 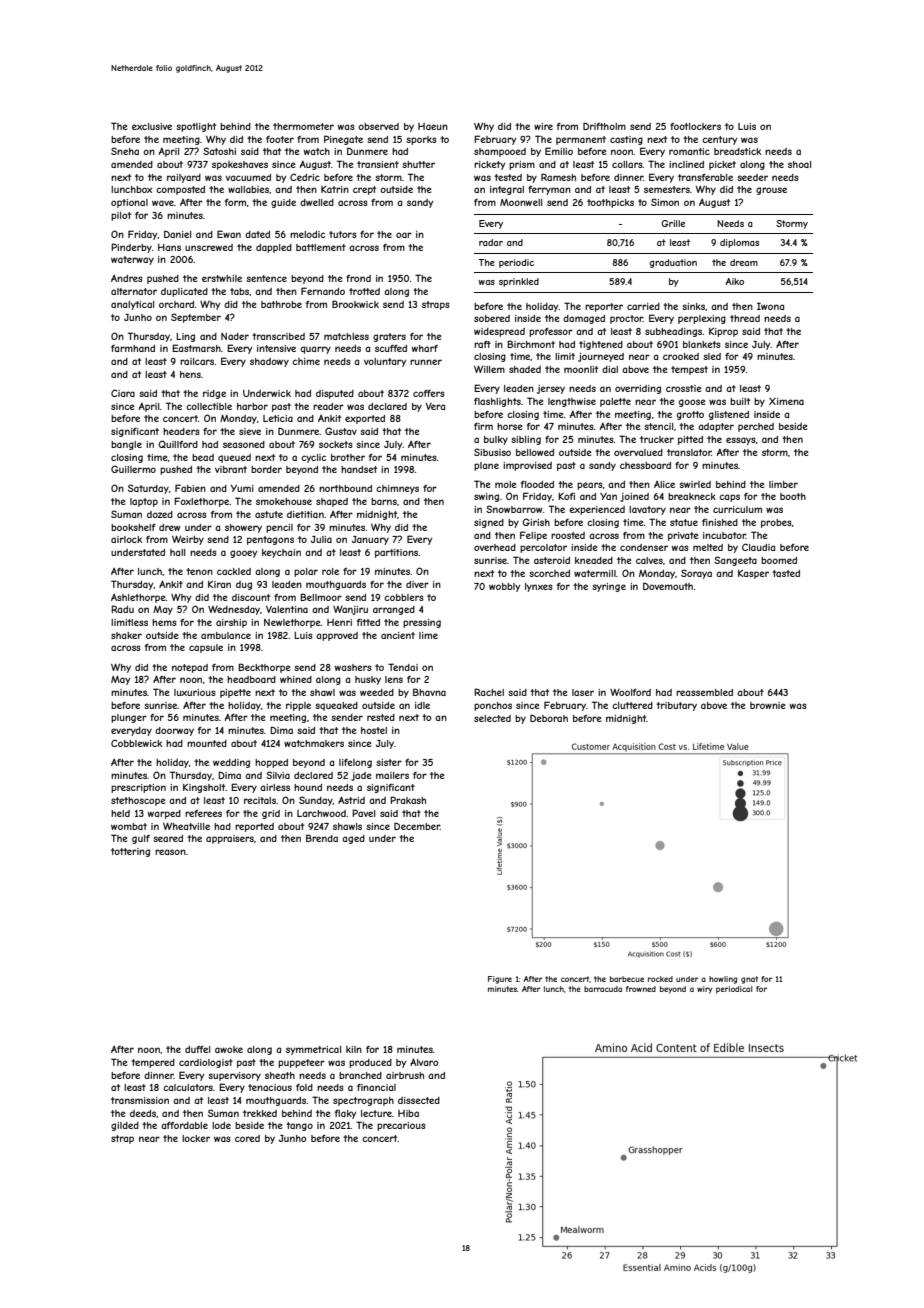 What do you see at coordinates (786, 401) in the screenshot?
I see `Ximena` at bounding box center [786, 401].
